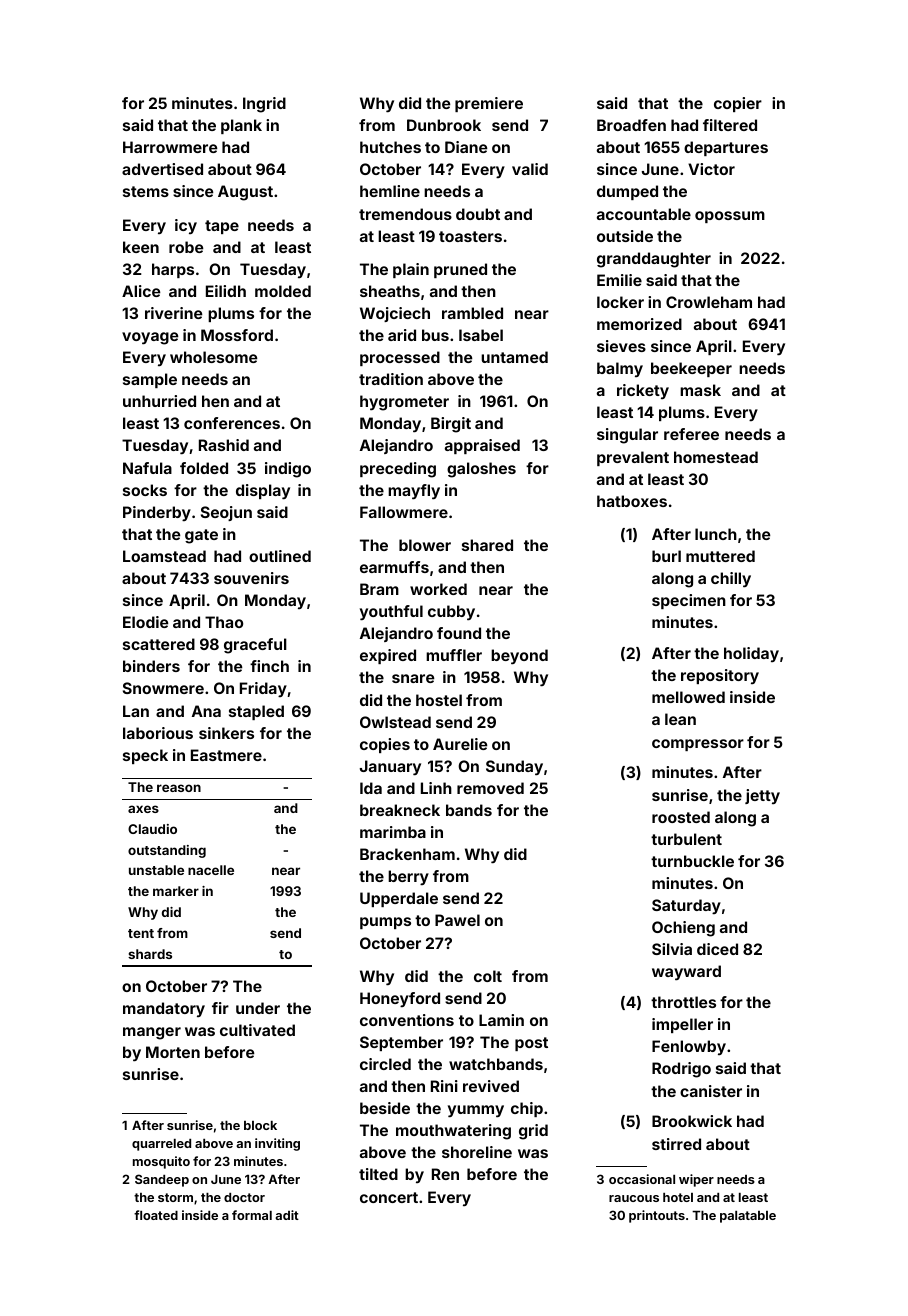 This screenshot has height=1316, width=908. Describe the element at coordinates (413, 678) in the screenshot. I see `snare` at that location.
